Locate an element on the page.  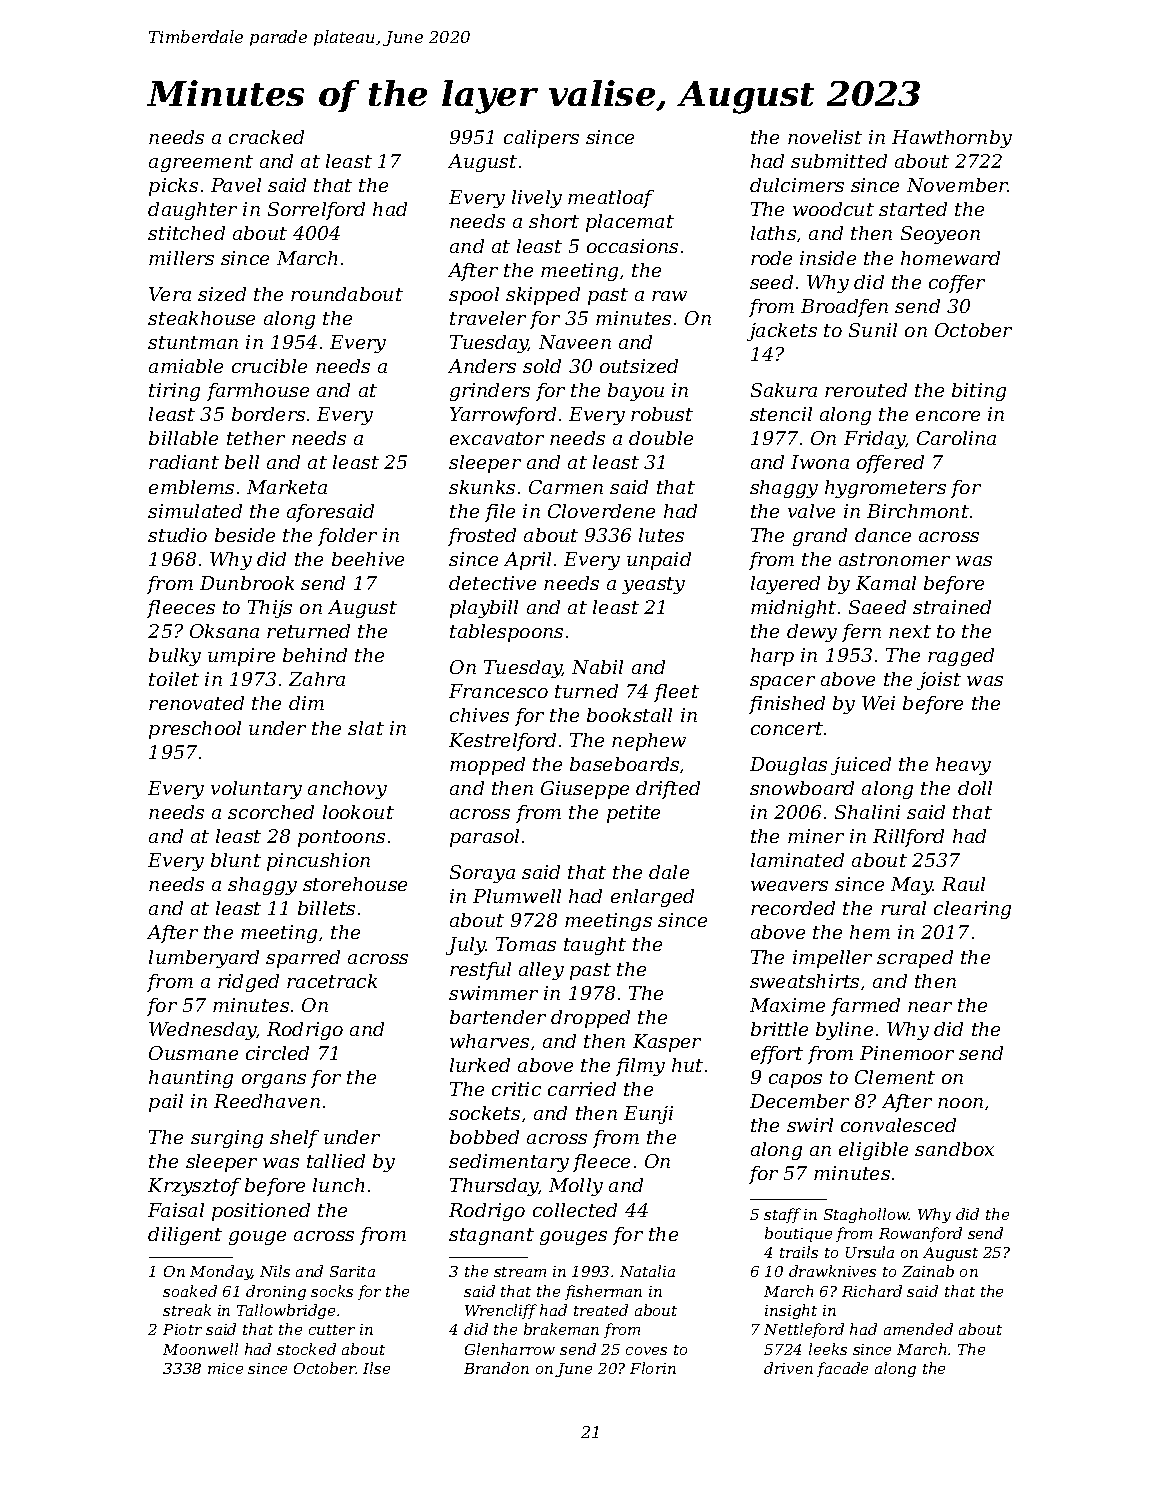
lumberyard is located at coordinates (204, 959).
